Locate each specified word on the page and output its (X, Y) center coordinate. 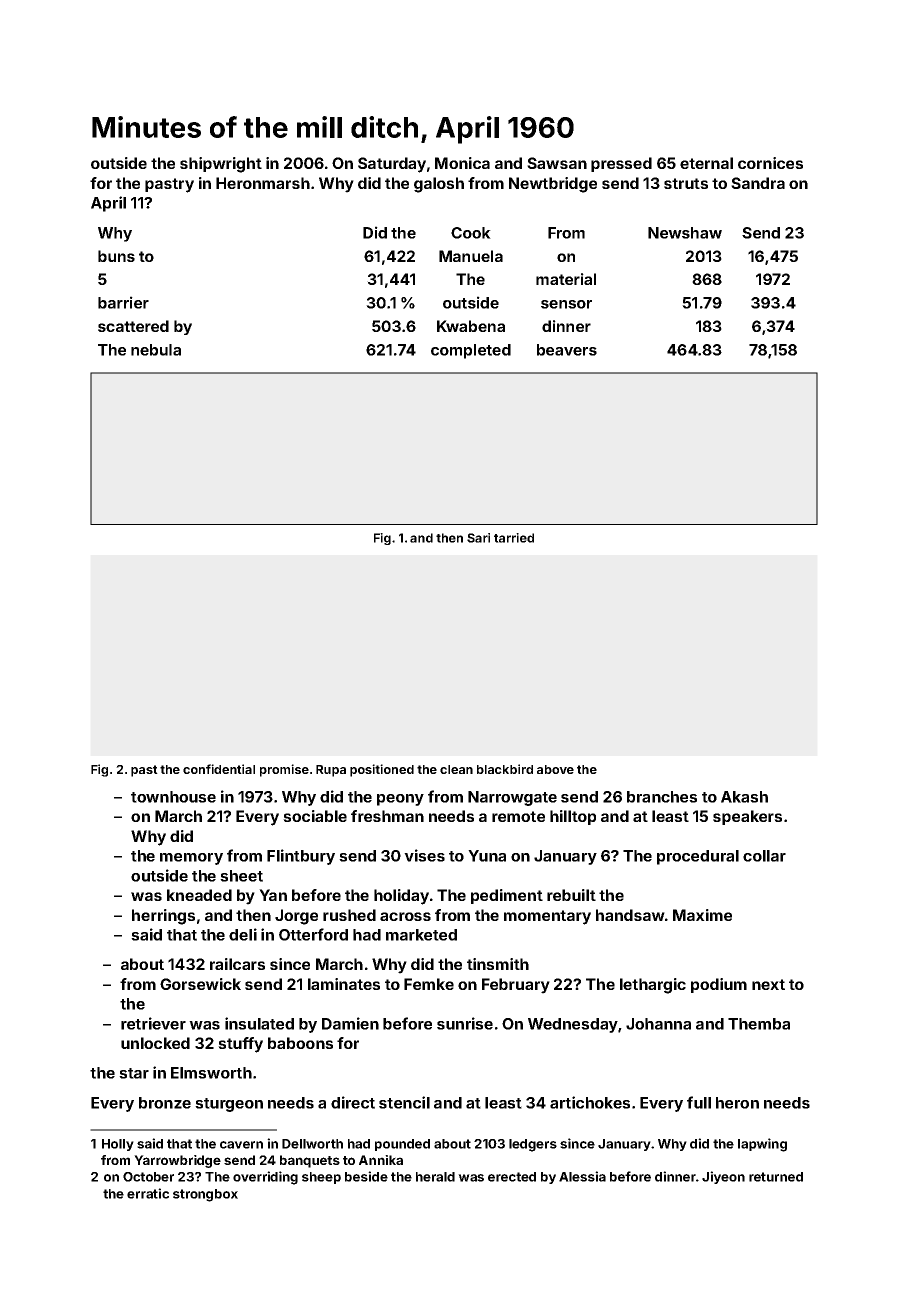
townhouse (173, 797)
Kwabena (471, 326)
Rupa (331, 771)
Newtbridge (553, 185)
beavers (567, 350)
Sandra (758, 183)
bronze (165, 1103)
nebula (156, 350)
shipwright (221, 165)
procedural (698, 857)
